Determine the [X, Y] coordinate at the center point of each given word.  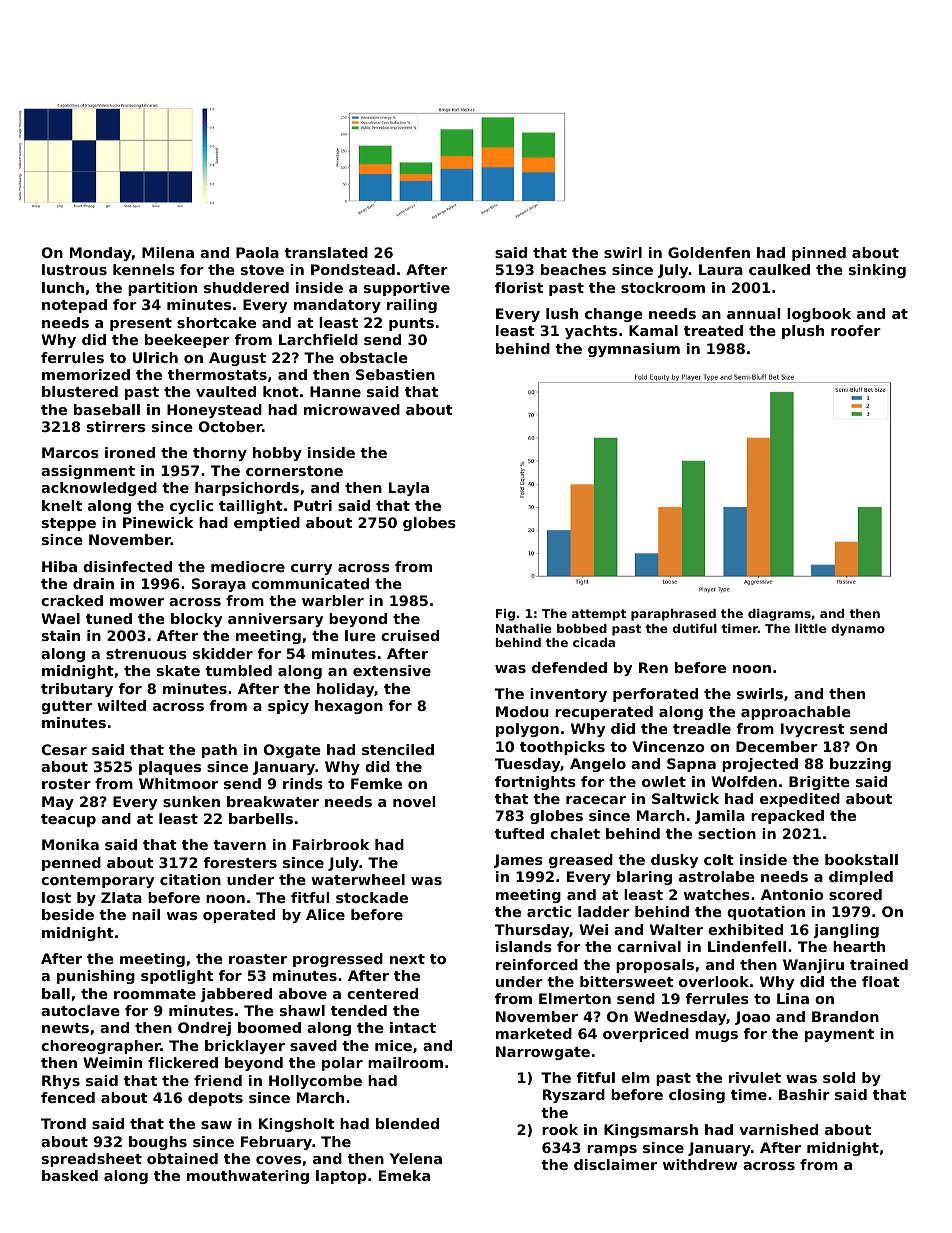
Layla [409, 489]
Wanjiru [813, 966]
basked [70, 1175]
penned [71, 864]
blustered [80, 391]
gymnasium [634, 350]
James [518, 861]
